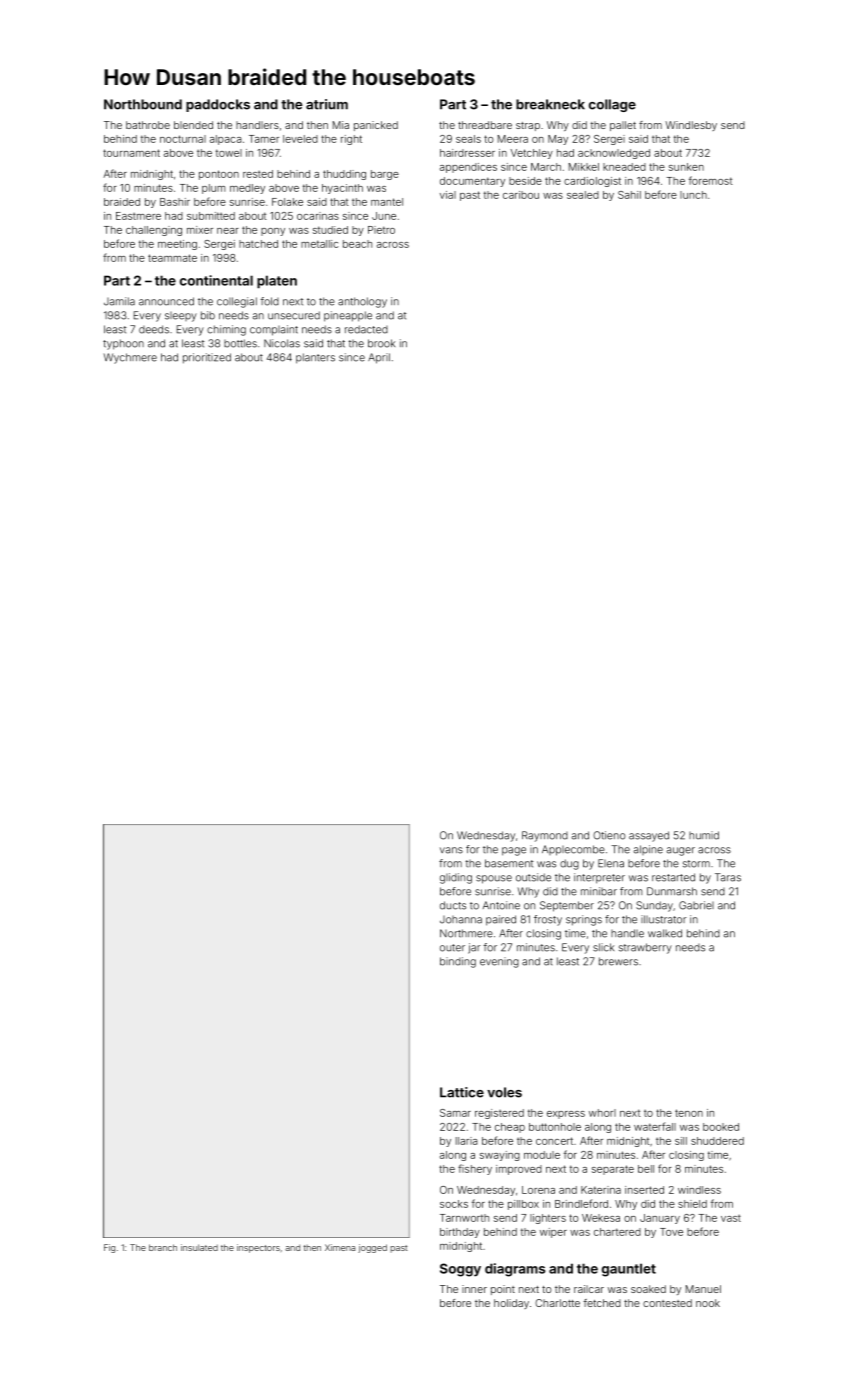  Describe the element at coordinates (704, 835) in the screenshot. I see `humid` at that location.
